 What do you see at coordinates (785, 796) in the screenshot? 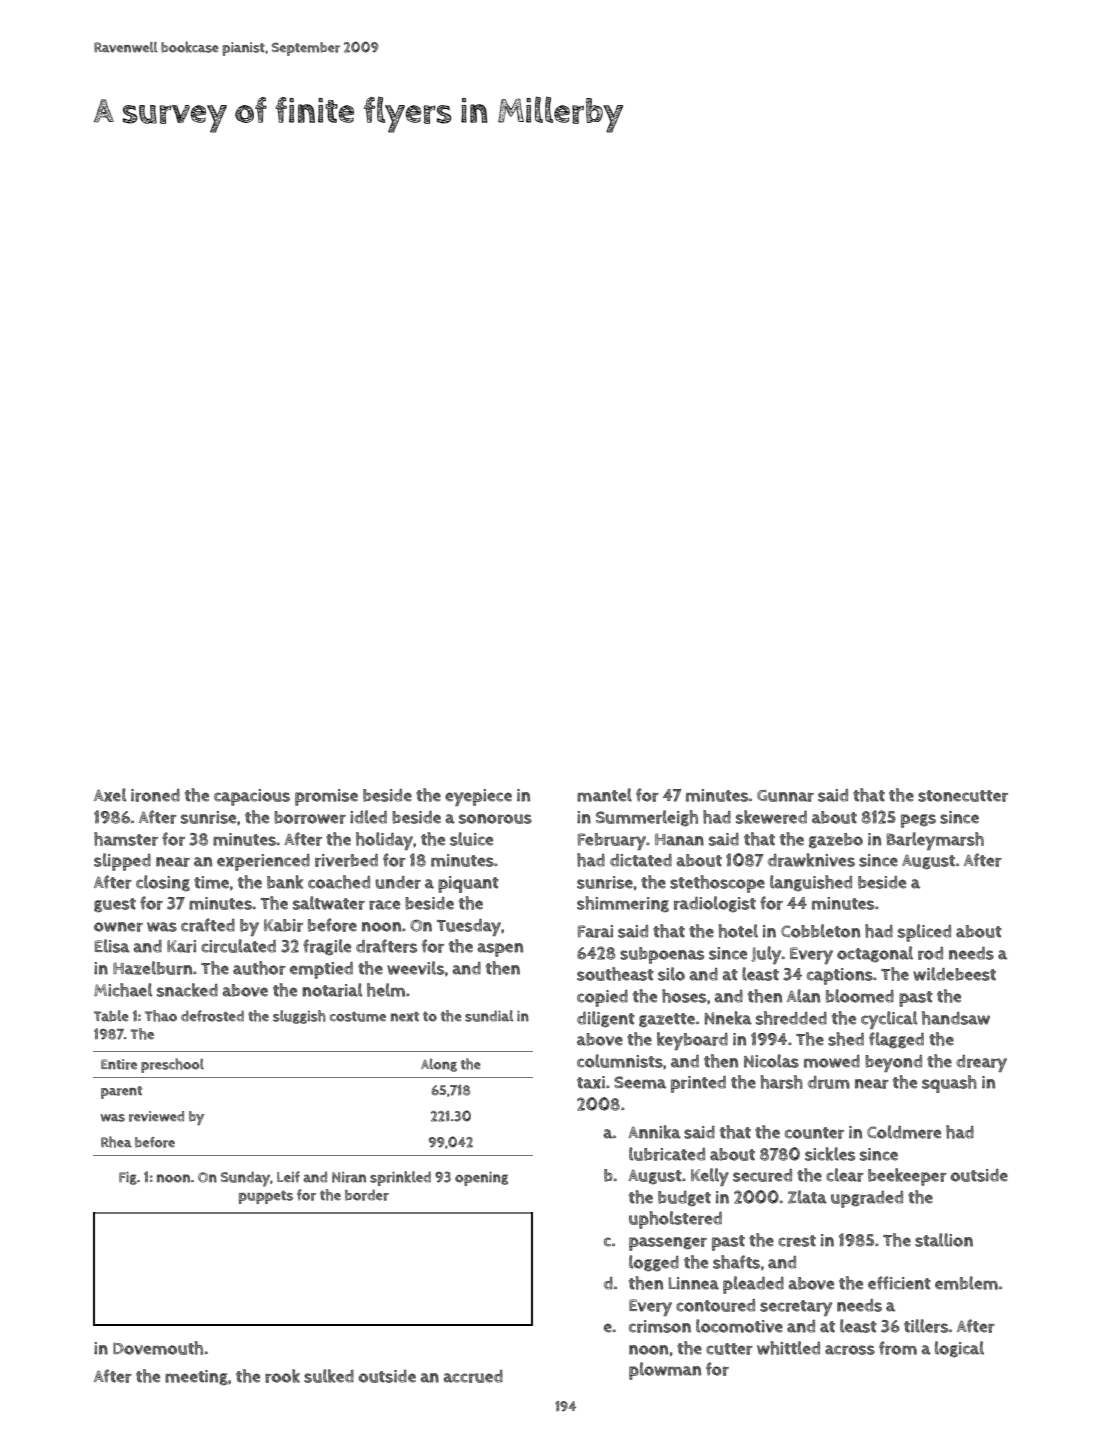
I see `Gunnar` at bounding box center [785, 796].
